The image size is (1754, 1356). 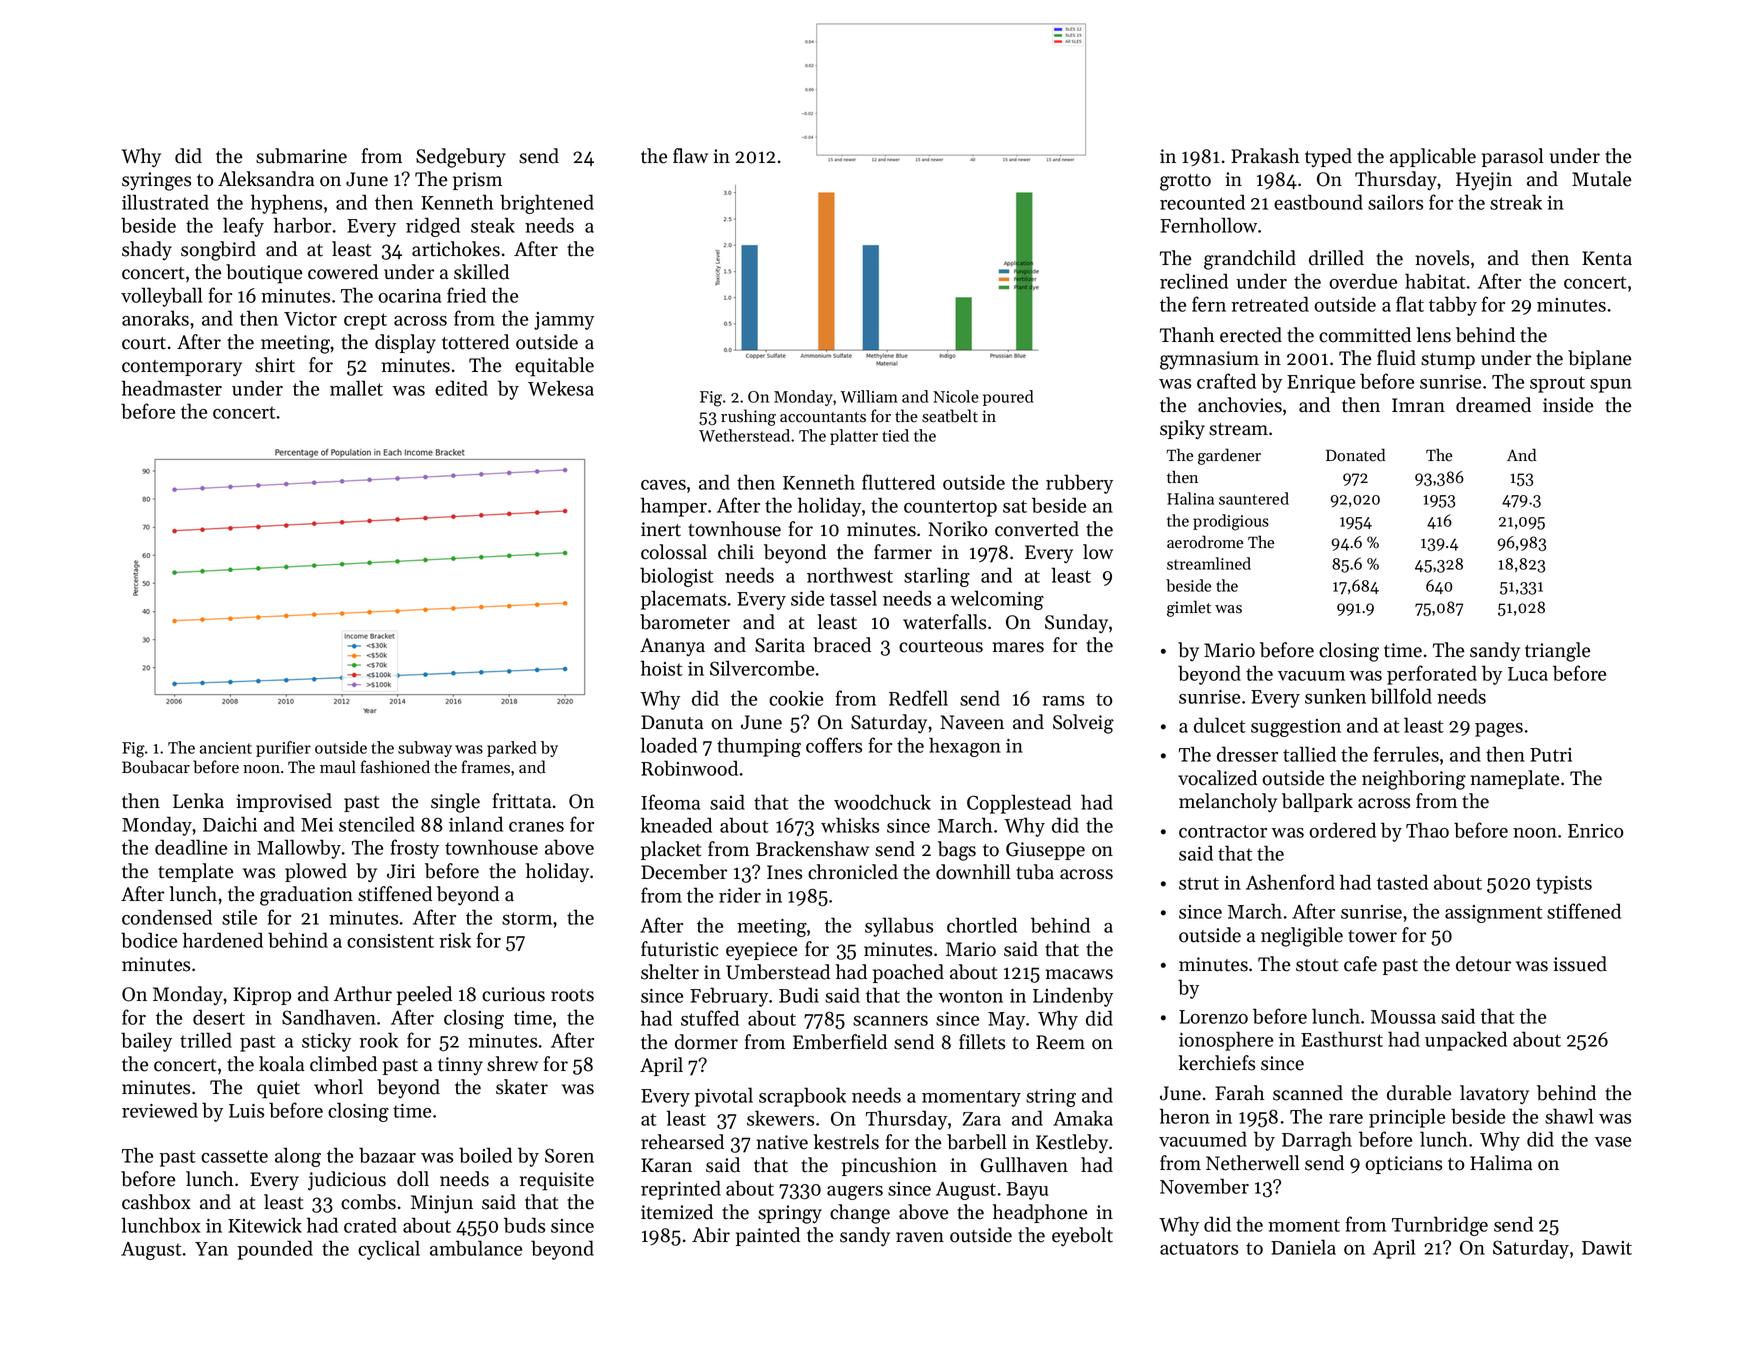 What do you see at coordinates (455, 940) in the document?
I see `risk` at bounding box center [455, 940].
